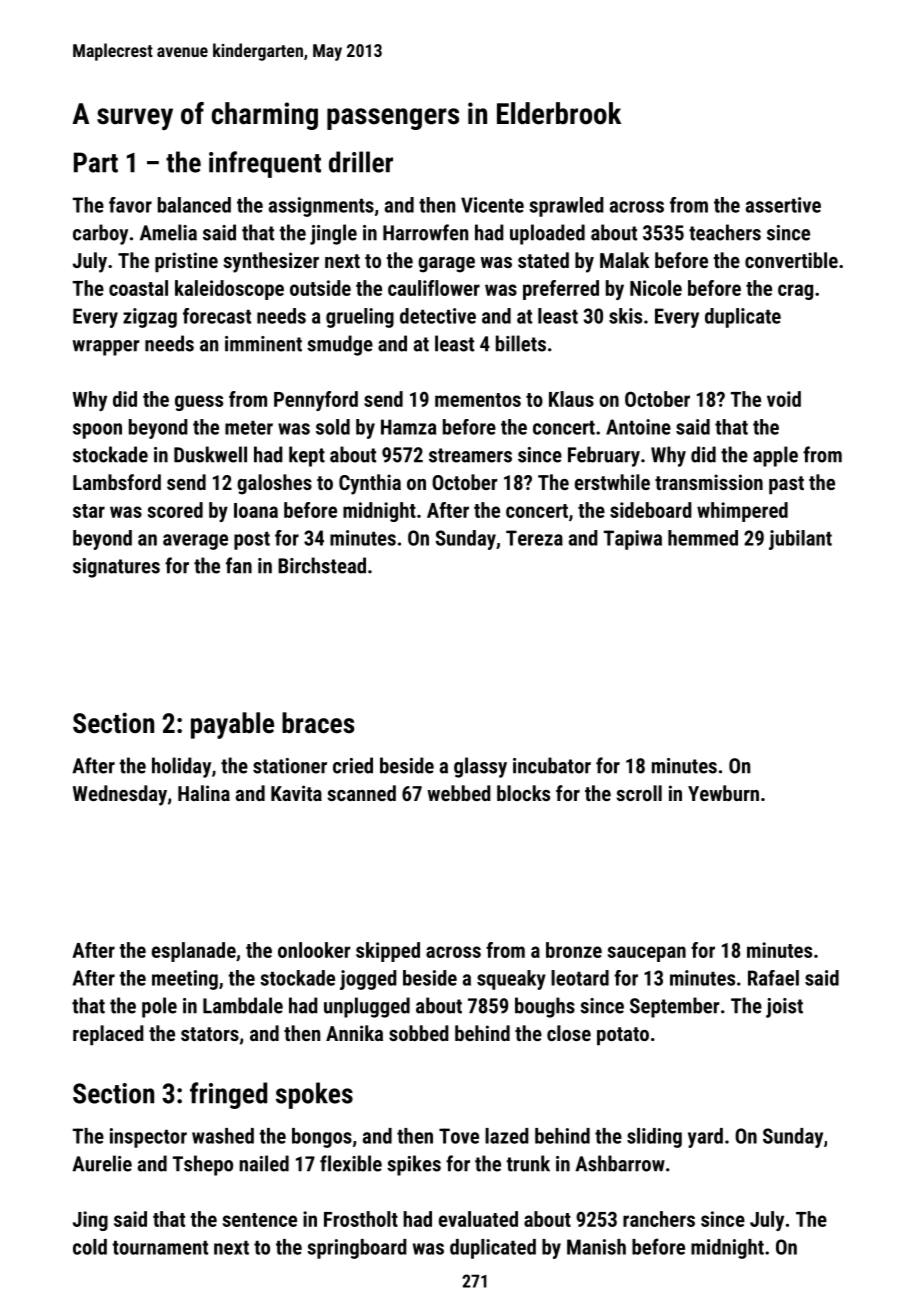 This page has width=924, height=1314. What do you see at coordinates (265, 164) in the page?
I see `infrequent` at bounding box center [265, 164].
